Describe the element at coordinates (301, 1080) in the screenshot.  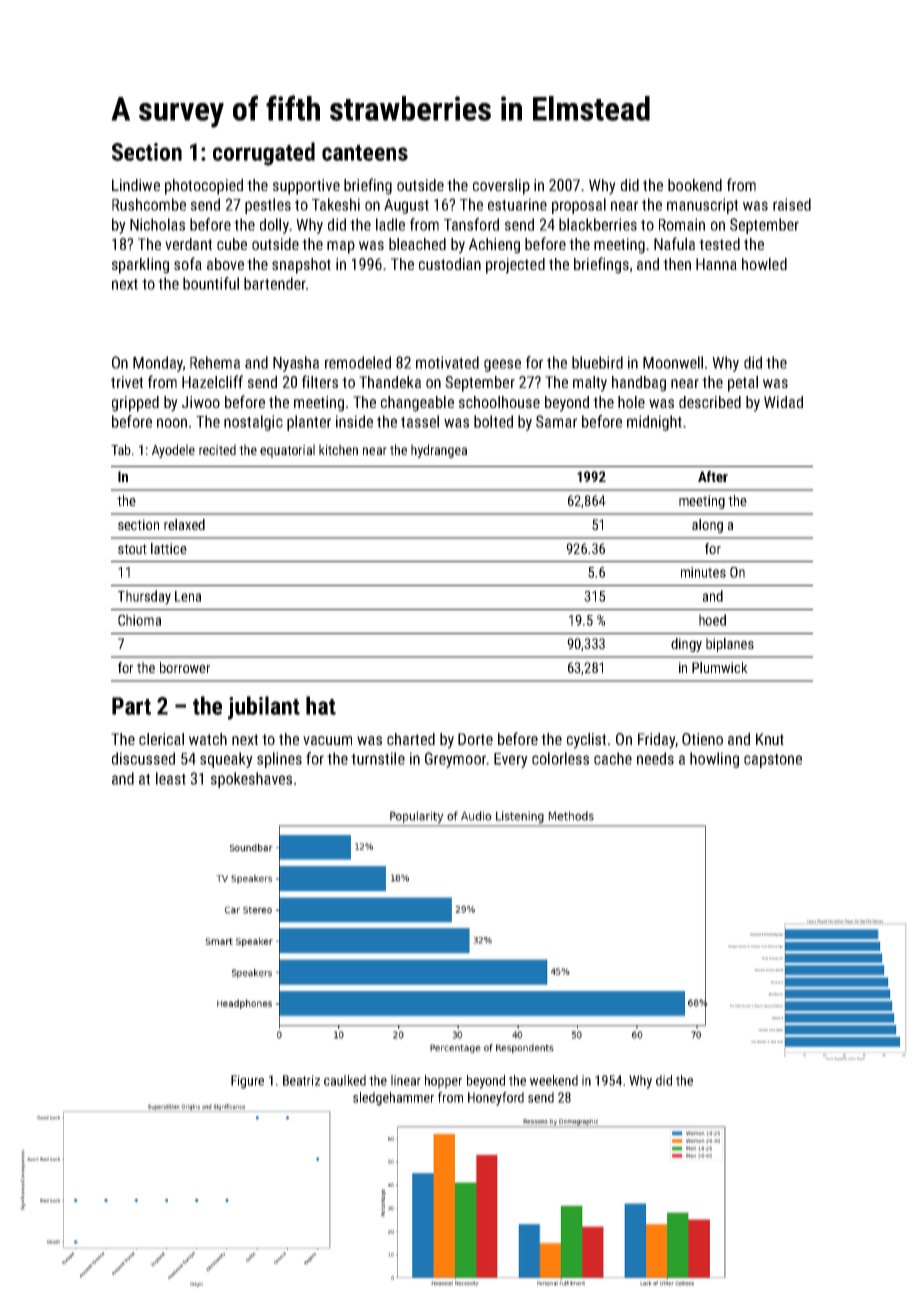
I see `Beatriz` at that location.
